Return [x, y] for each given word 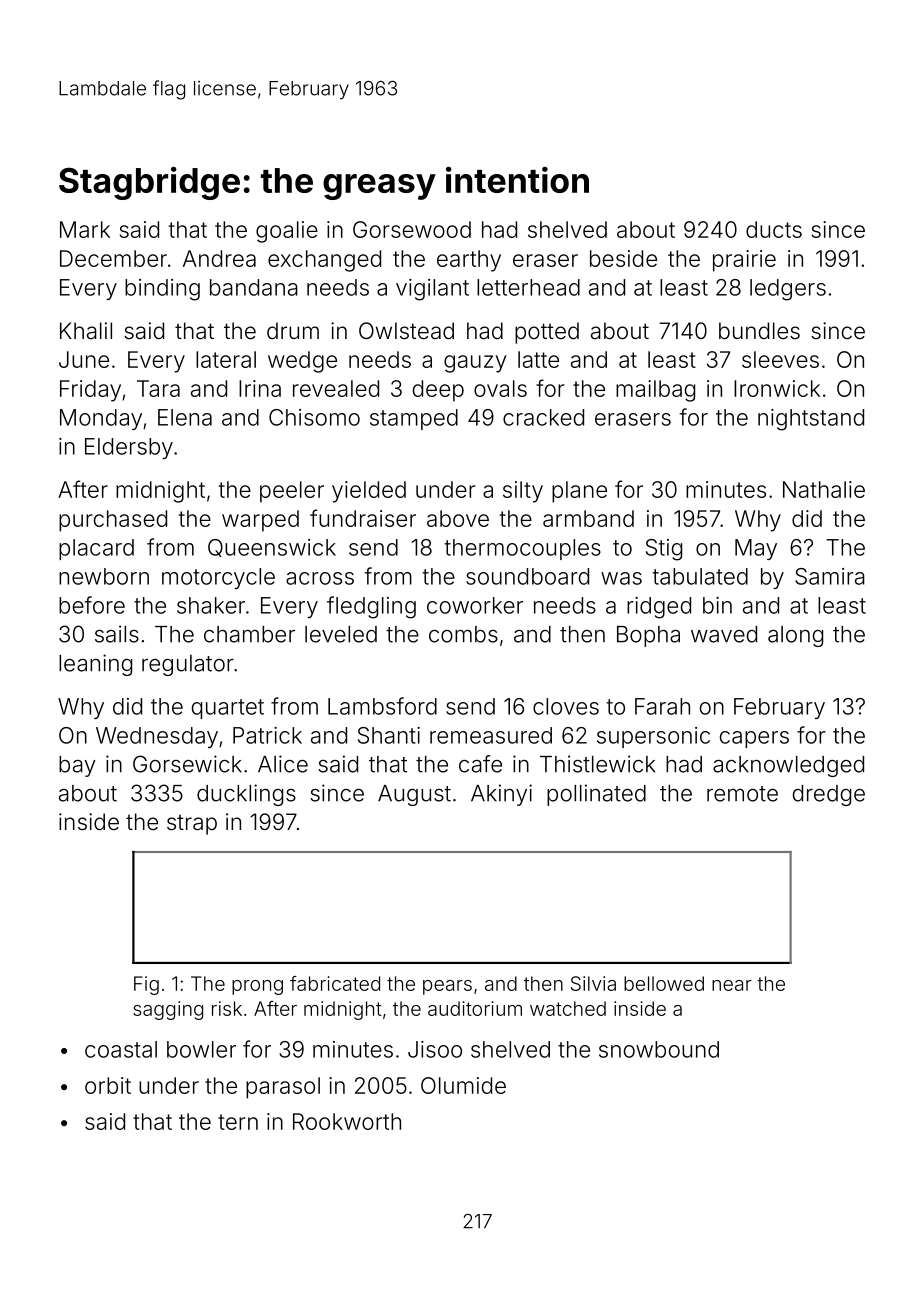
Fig [146, 985]
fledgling [371, 607]
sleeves [780, 359]
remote [742, 794]
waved [724, 634]
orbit [108, 1085]
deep [438, 391]
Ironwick [777, 388]
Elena [185, 417]
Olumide [463, 1085]
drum [293, 331]
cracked [543, 417]
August [414, 795]
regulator [188, 665]
